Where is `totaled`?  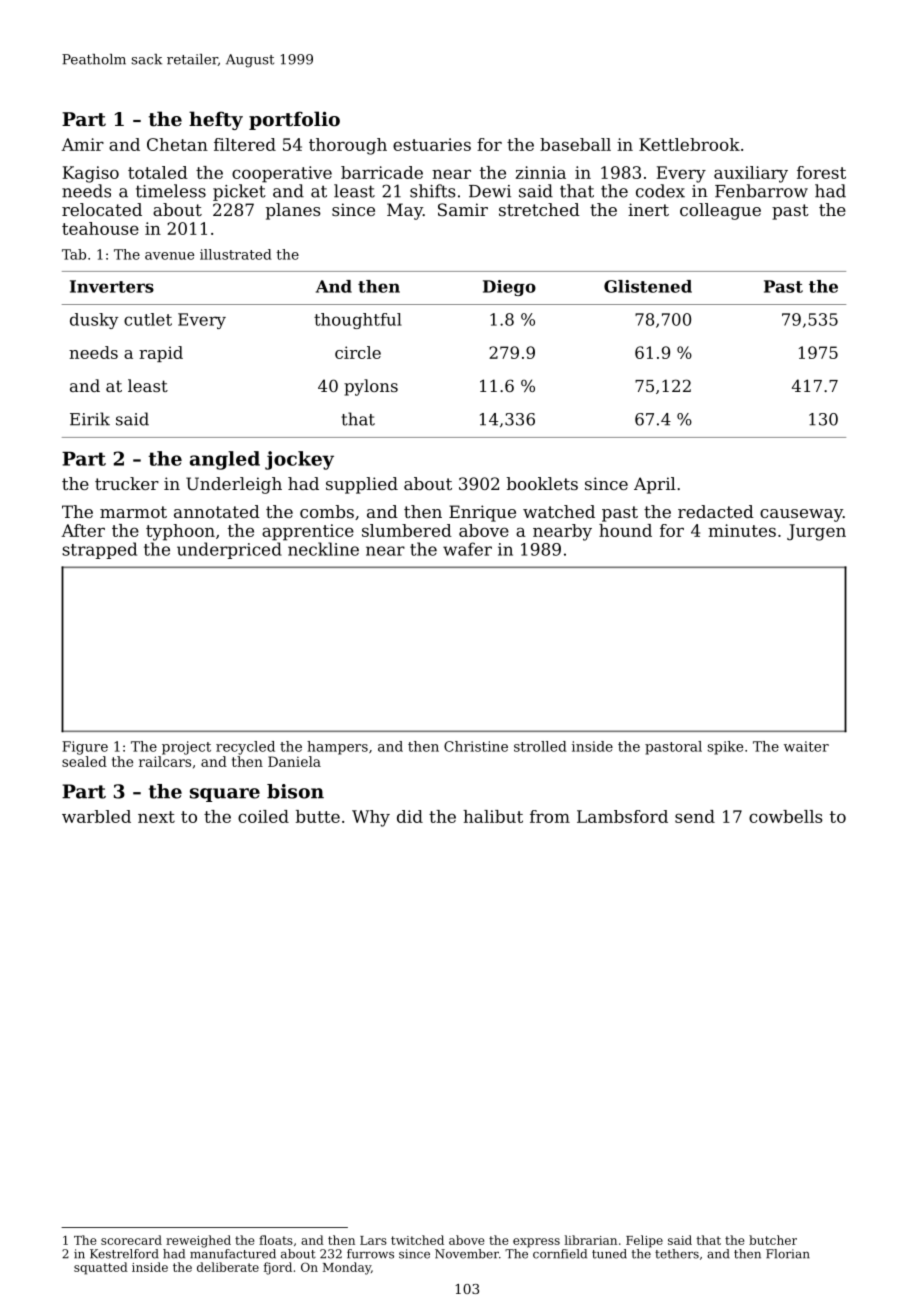 totaled is located at coordinates (158, 172).
